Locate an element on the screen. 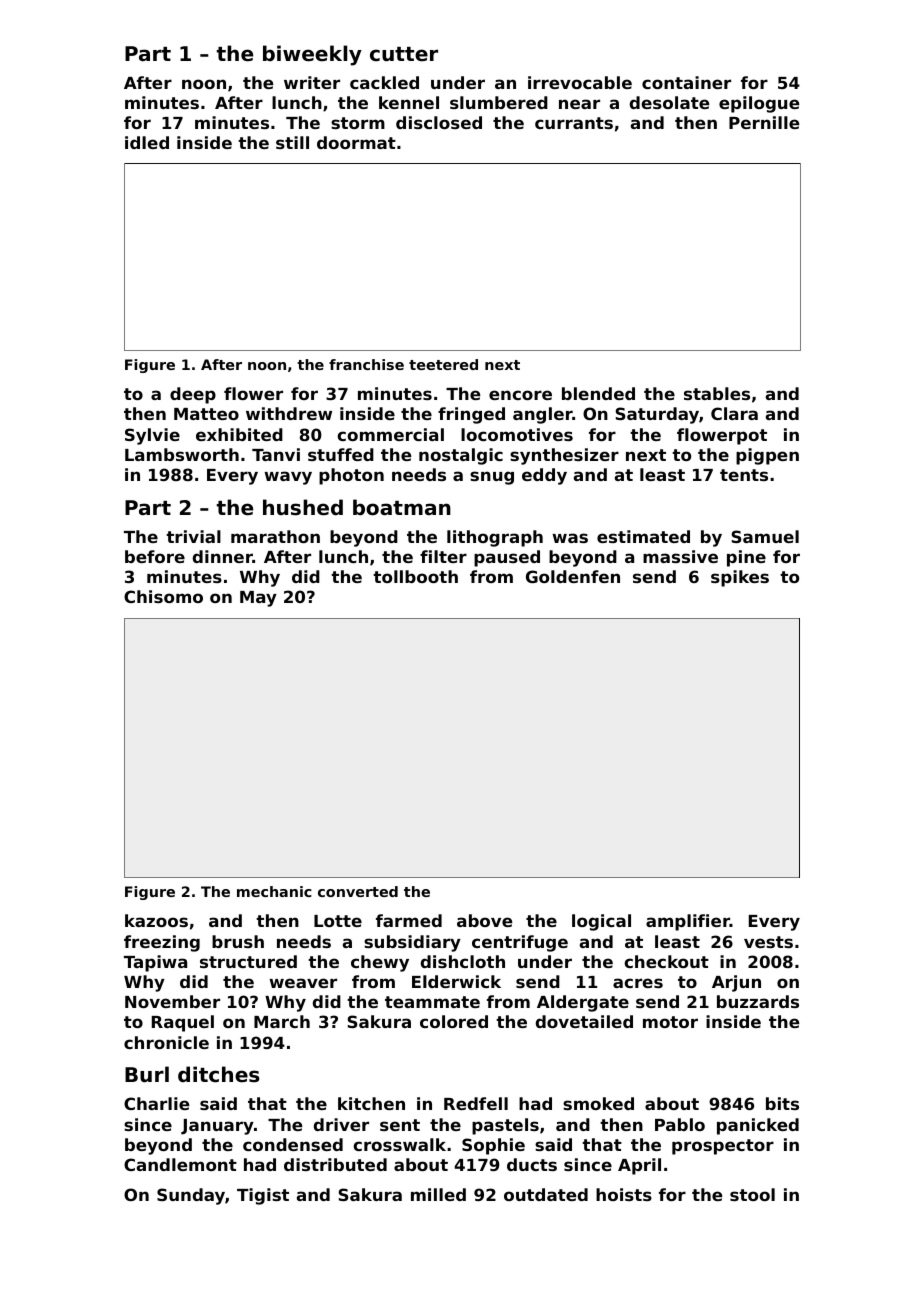 This screenshot has height=1308, width=924. pigpen is located at coordinates (767, 456).
